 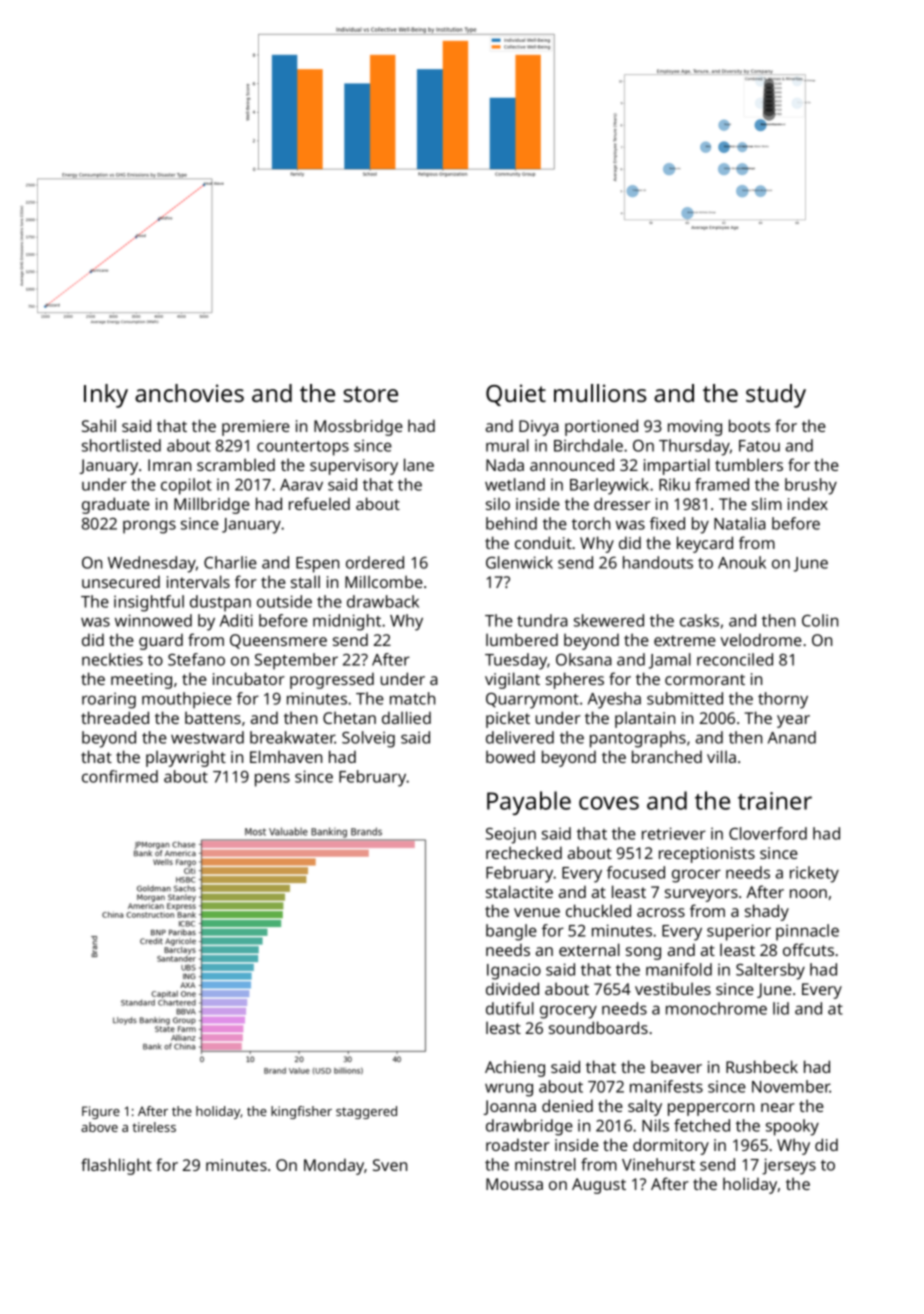 I want to click on tireless, so click(x=154, y=1127).
